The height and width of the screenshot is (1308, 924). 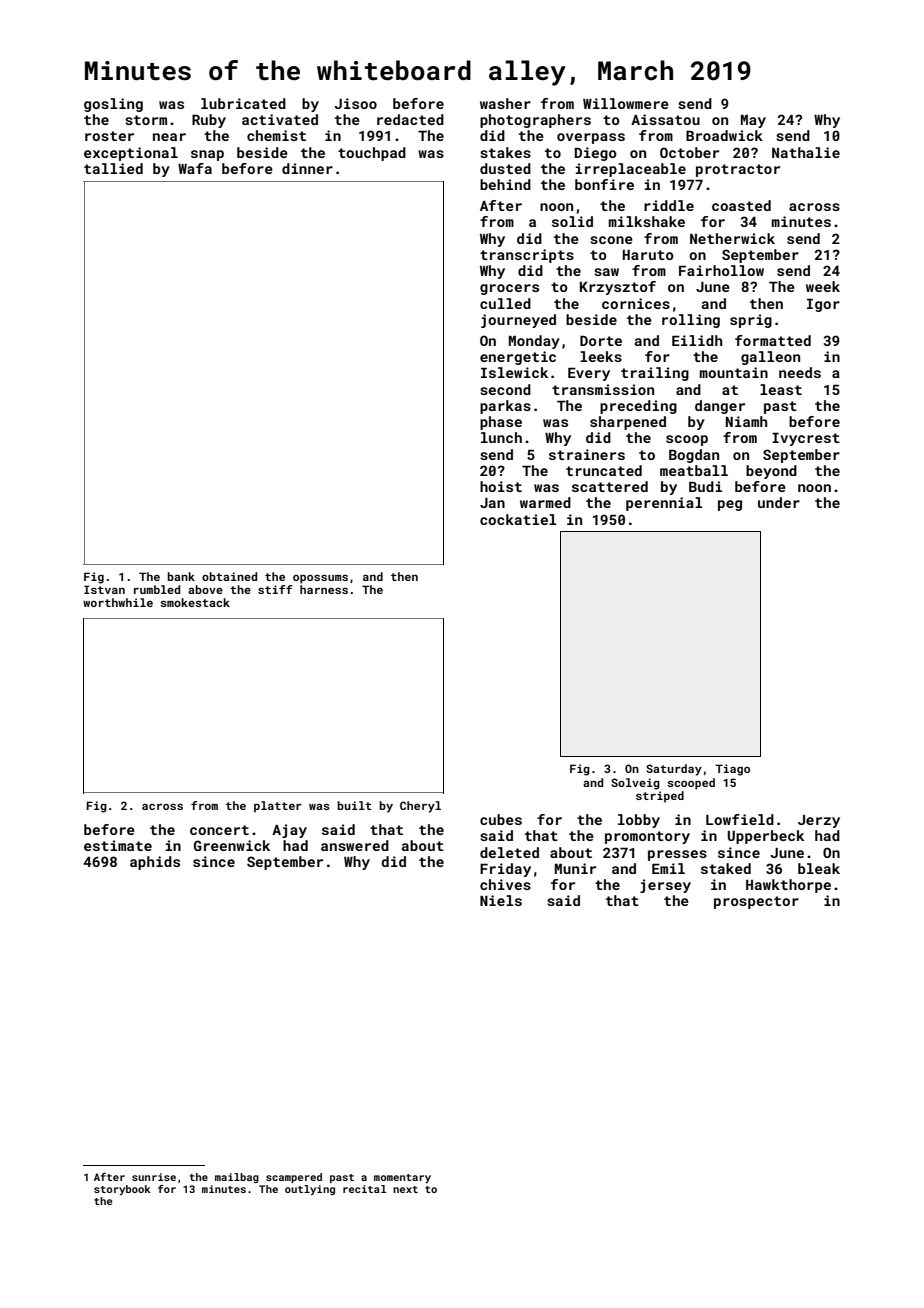 I want to click on aphids, so click(x=155, y=863).
